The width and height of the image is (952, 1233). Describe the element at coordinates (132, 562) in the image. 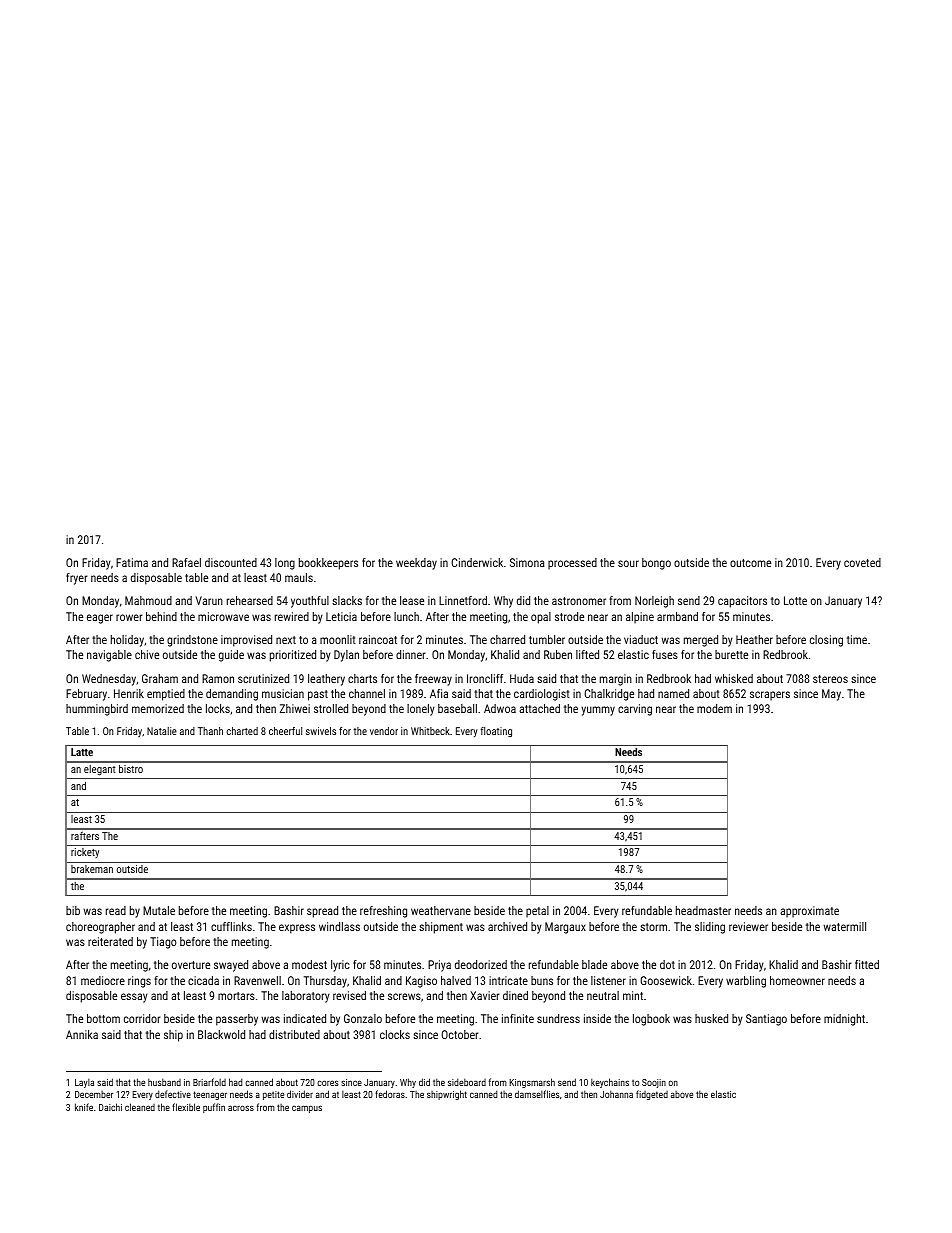

I see `Fatima` at that location.
